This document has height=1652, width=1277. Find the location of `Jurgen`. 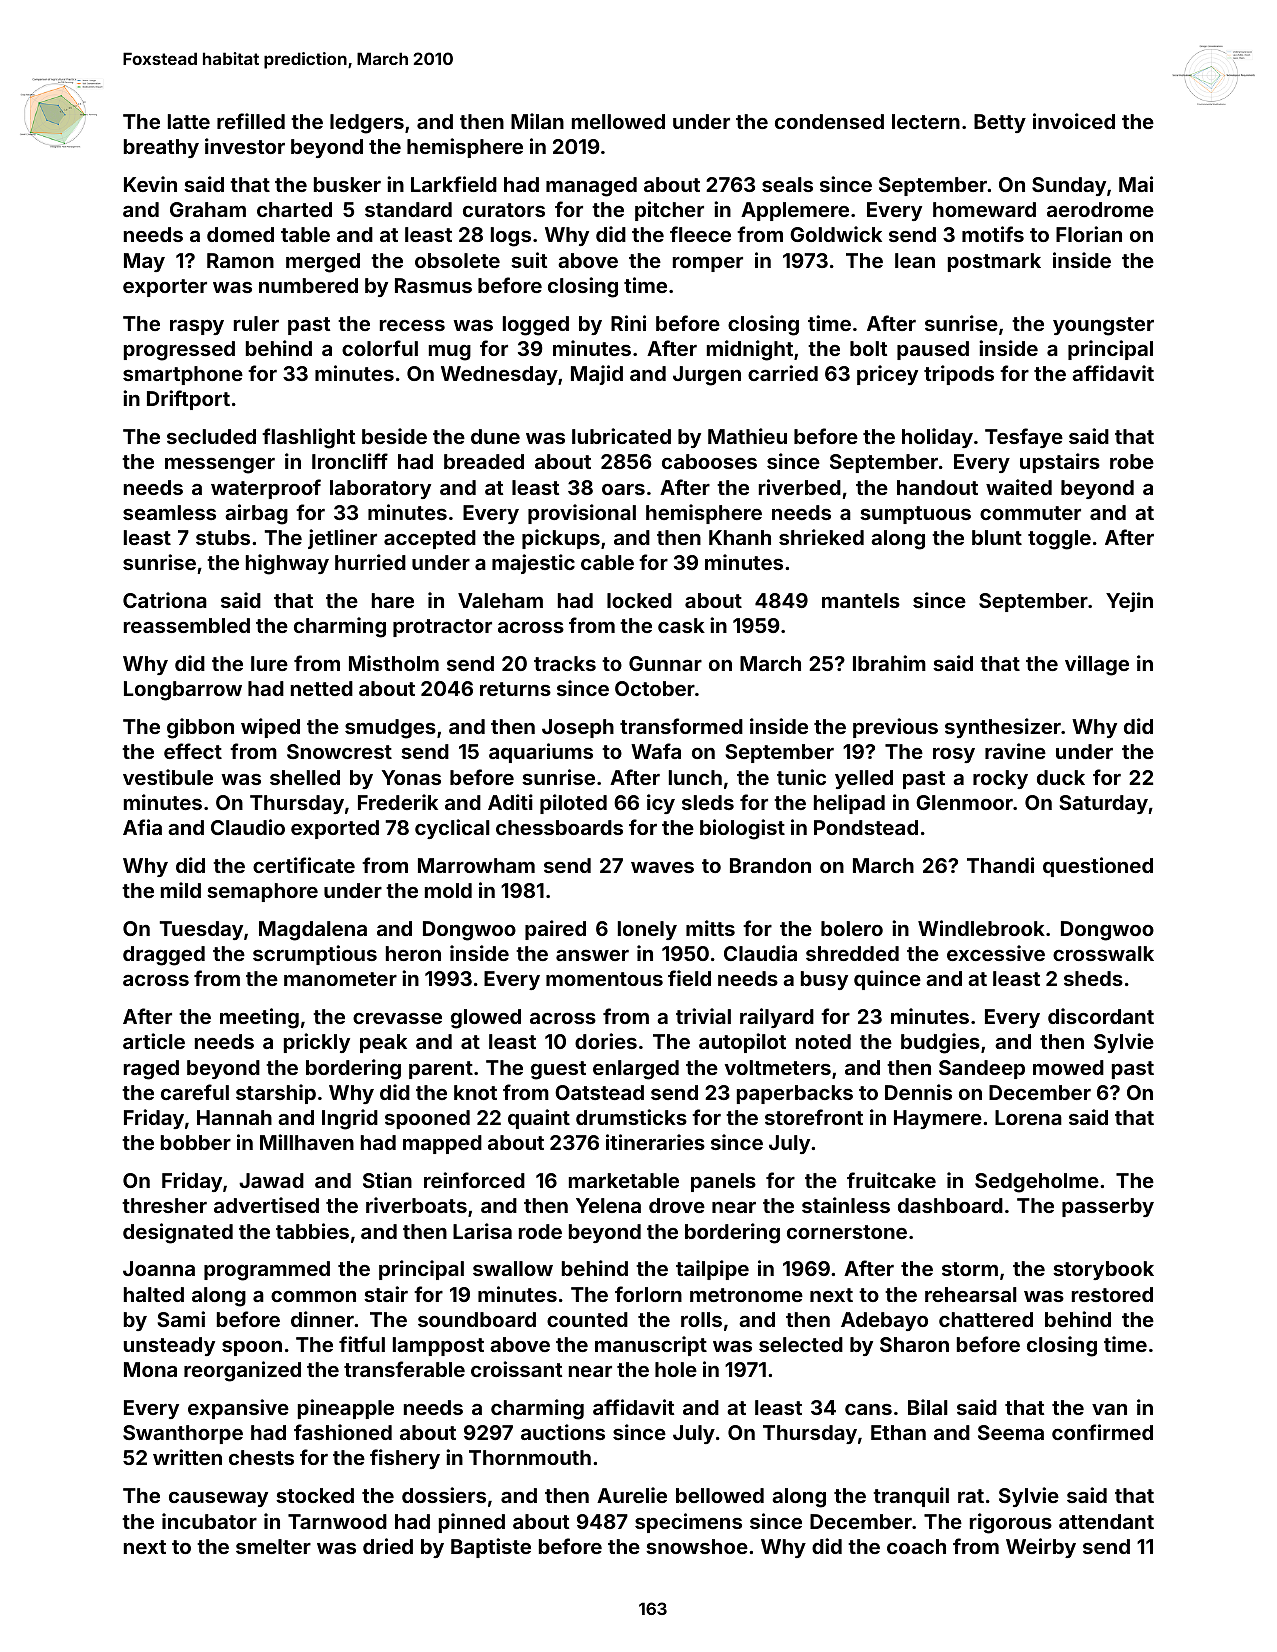

Jurgen is located at coordinates (707, 376).
